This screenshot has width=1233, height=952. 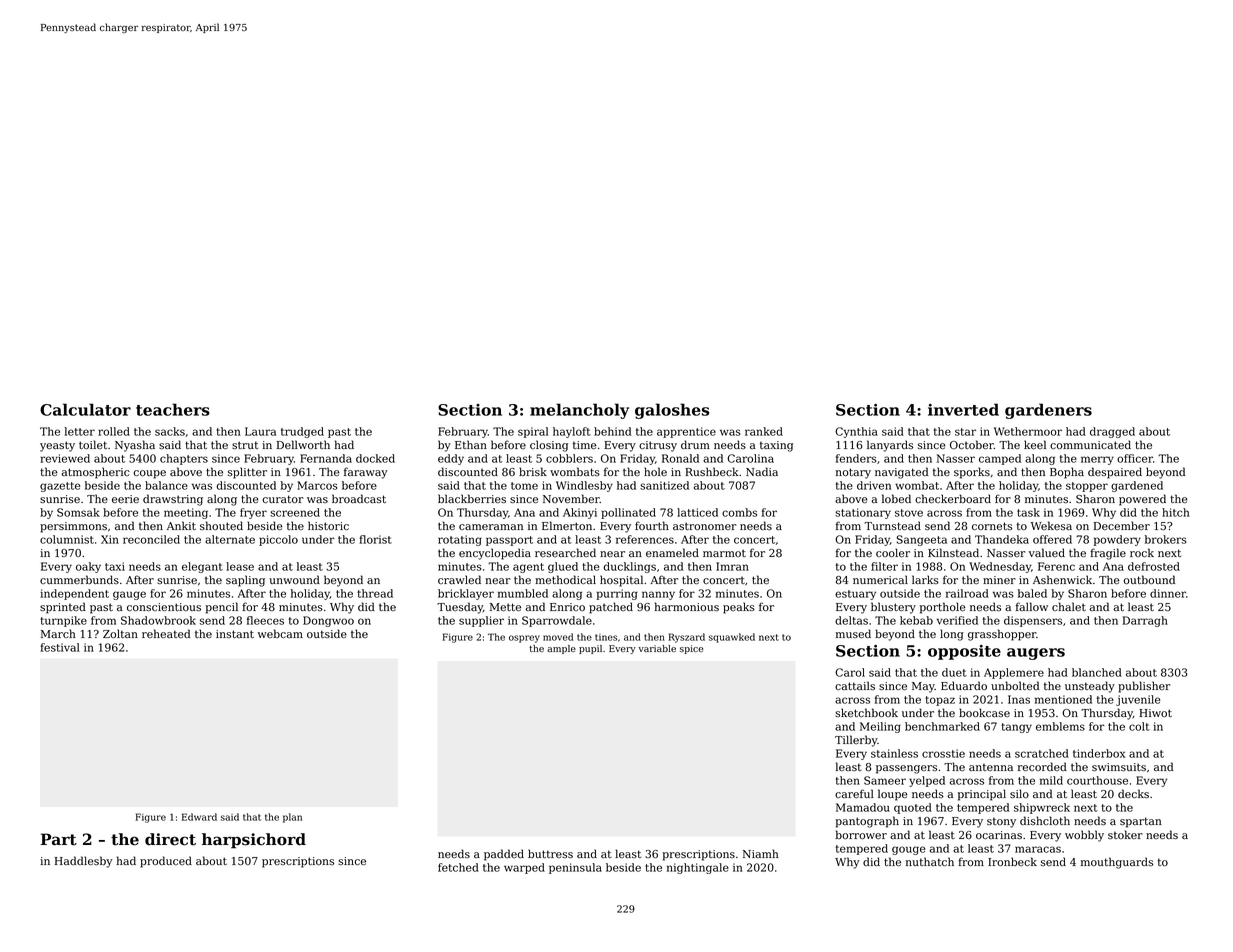 I want to click on officer, so click(x=1135, y=458).
